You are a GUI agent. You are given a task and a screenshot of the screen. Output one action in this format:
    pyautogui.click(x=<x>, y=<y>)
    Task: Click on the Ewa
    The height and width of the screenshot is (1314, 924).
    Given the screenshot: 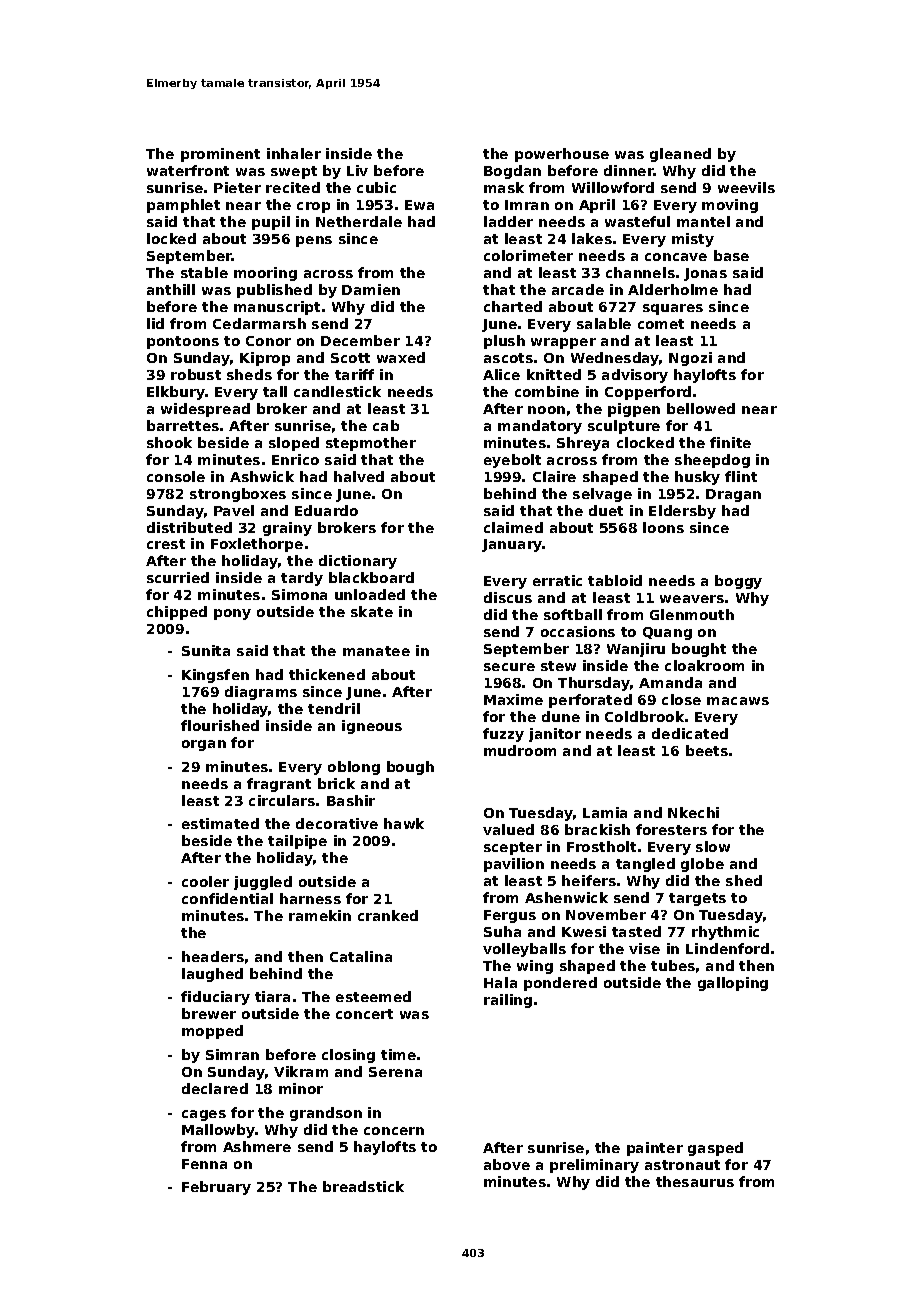 What is the action you would take?
    pyautogui.click(x=419, y=205)
